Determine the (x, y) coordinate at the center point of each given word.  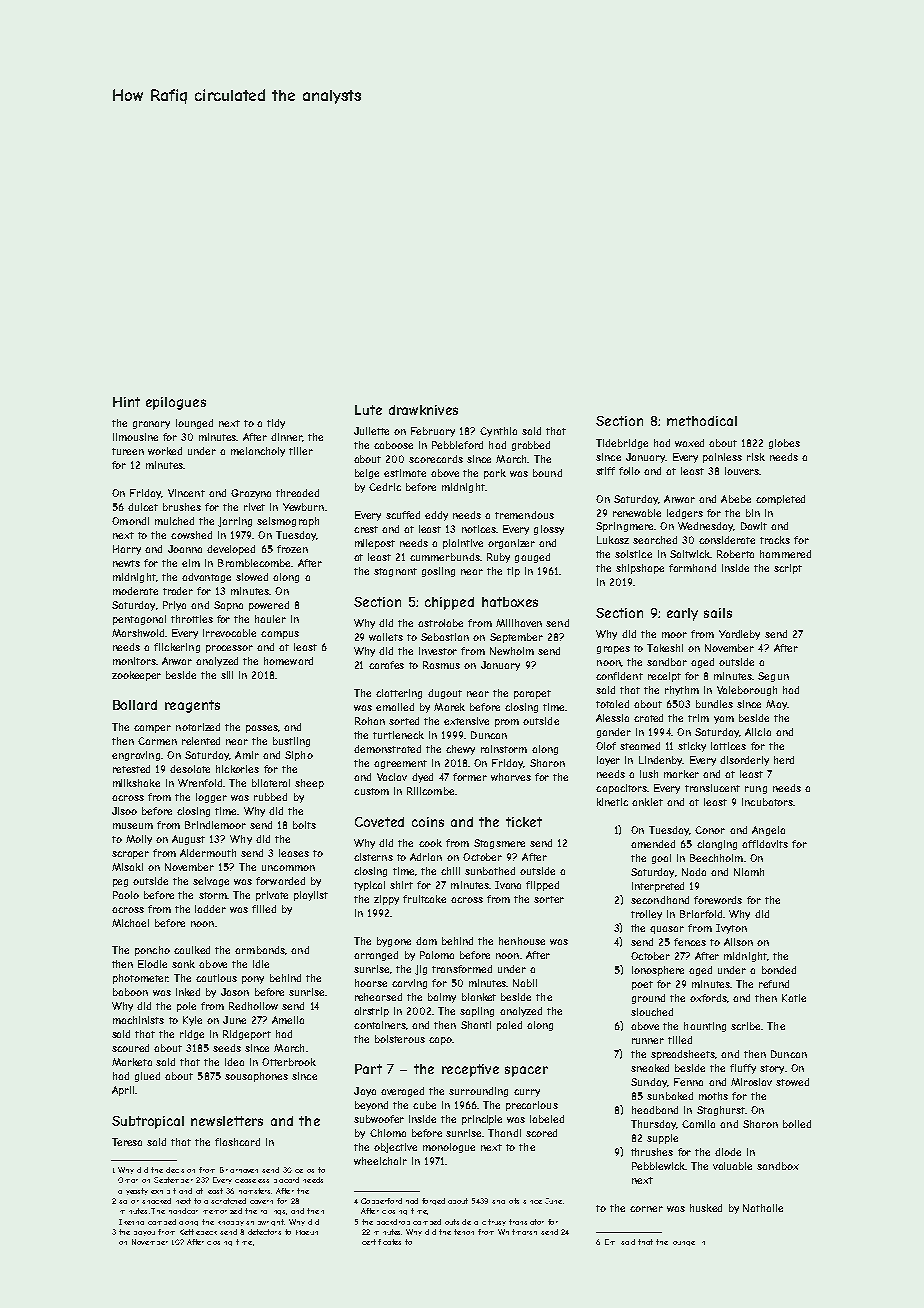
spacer (526, 1071)
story (772, 1069)
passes (262, 729)
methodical (702, 421)
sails (718, 613)
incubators (767, 802)
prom (507, 723)
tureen (128, 451)
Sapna (228, 606)
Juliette (371, 431)
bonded (779, 970)
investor (438, 651)
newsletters (227, 1121)
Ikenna (131, 1222)
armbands (260, 950)
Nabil (525, 983)
